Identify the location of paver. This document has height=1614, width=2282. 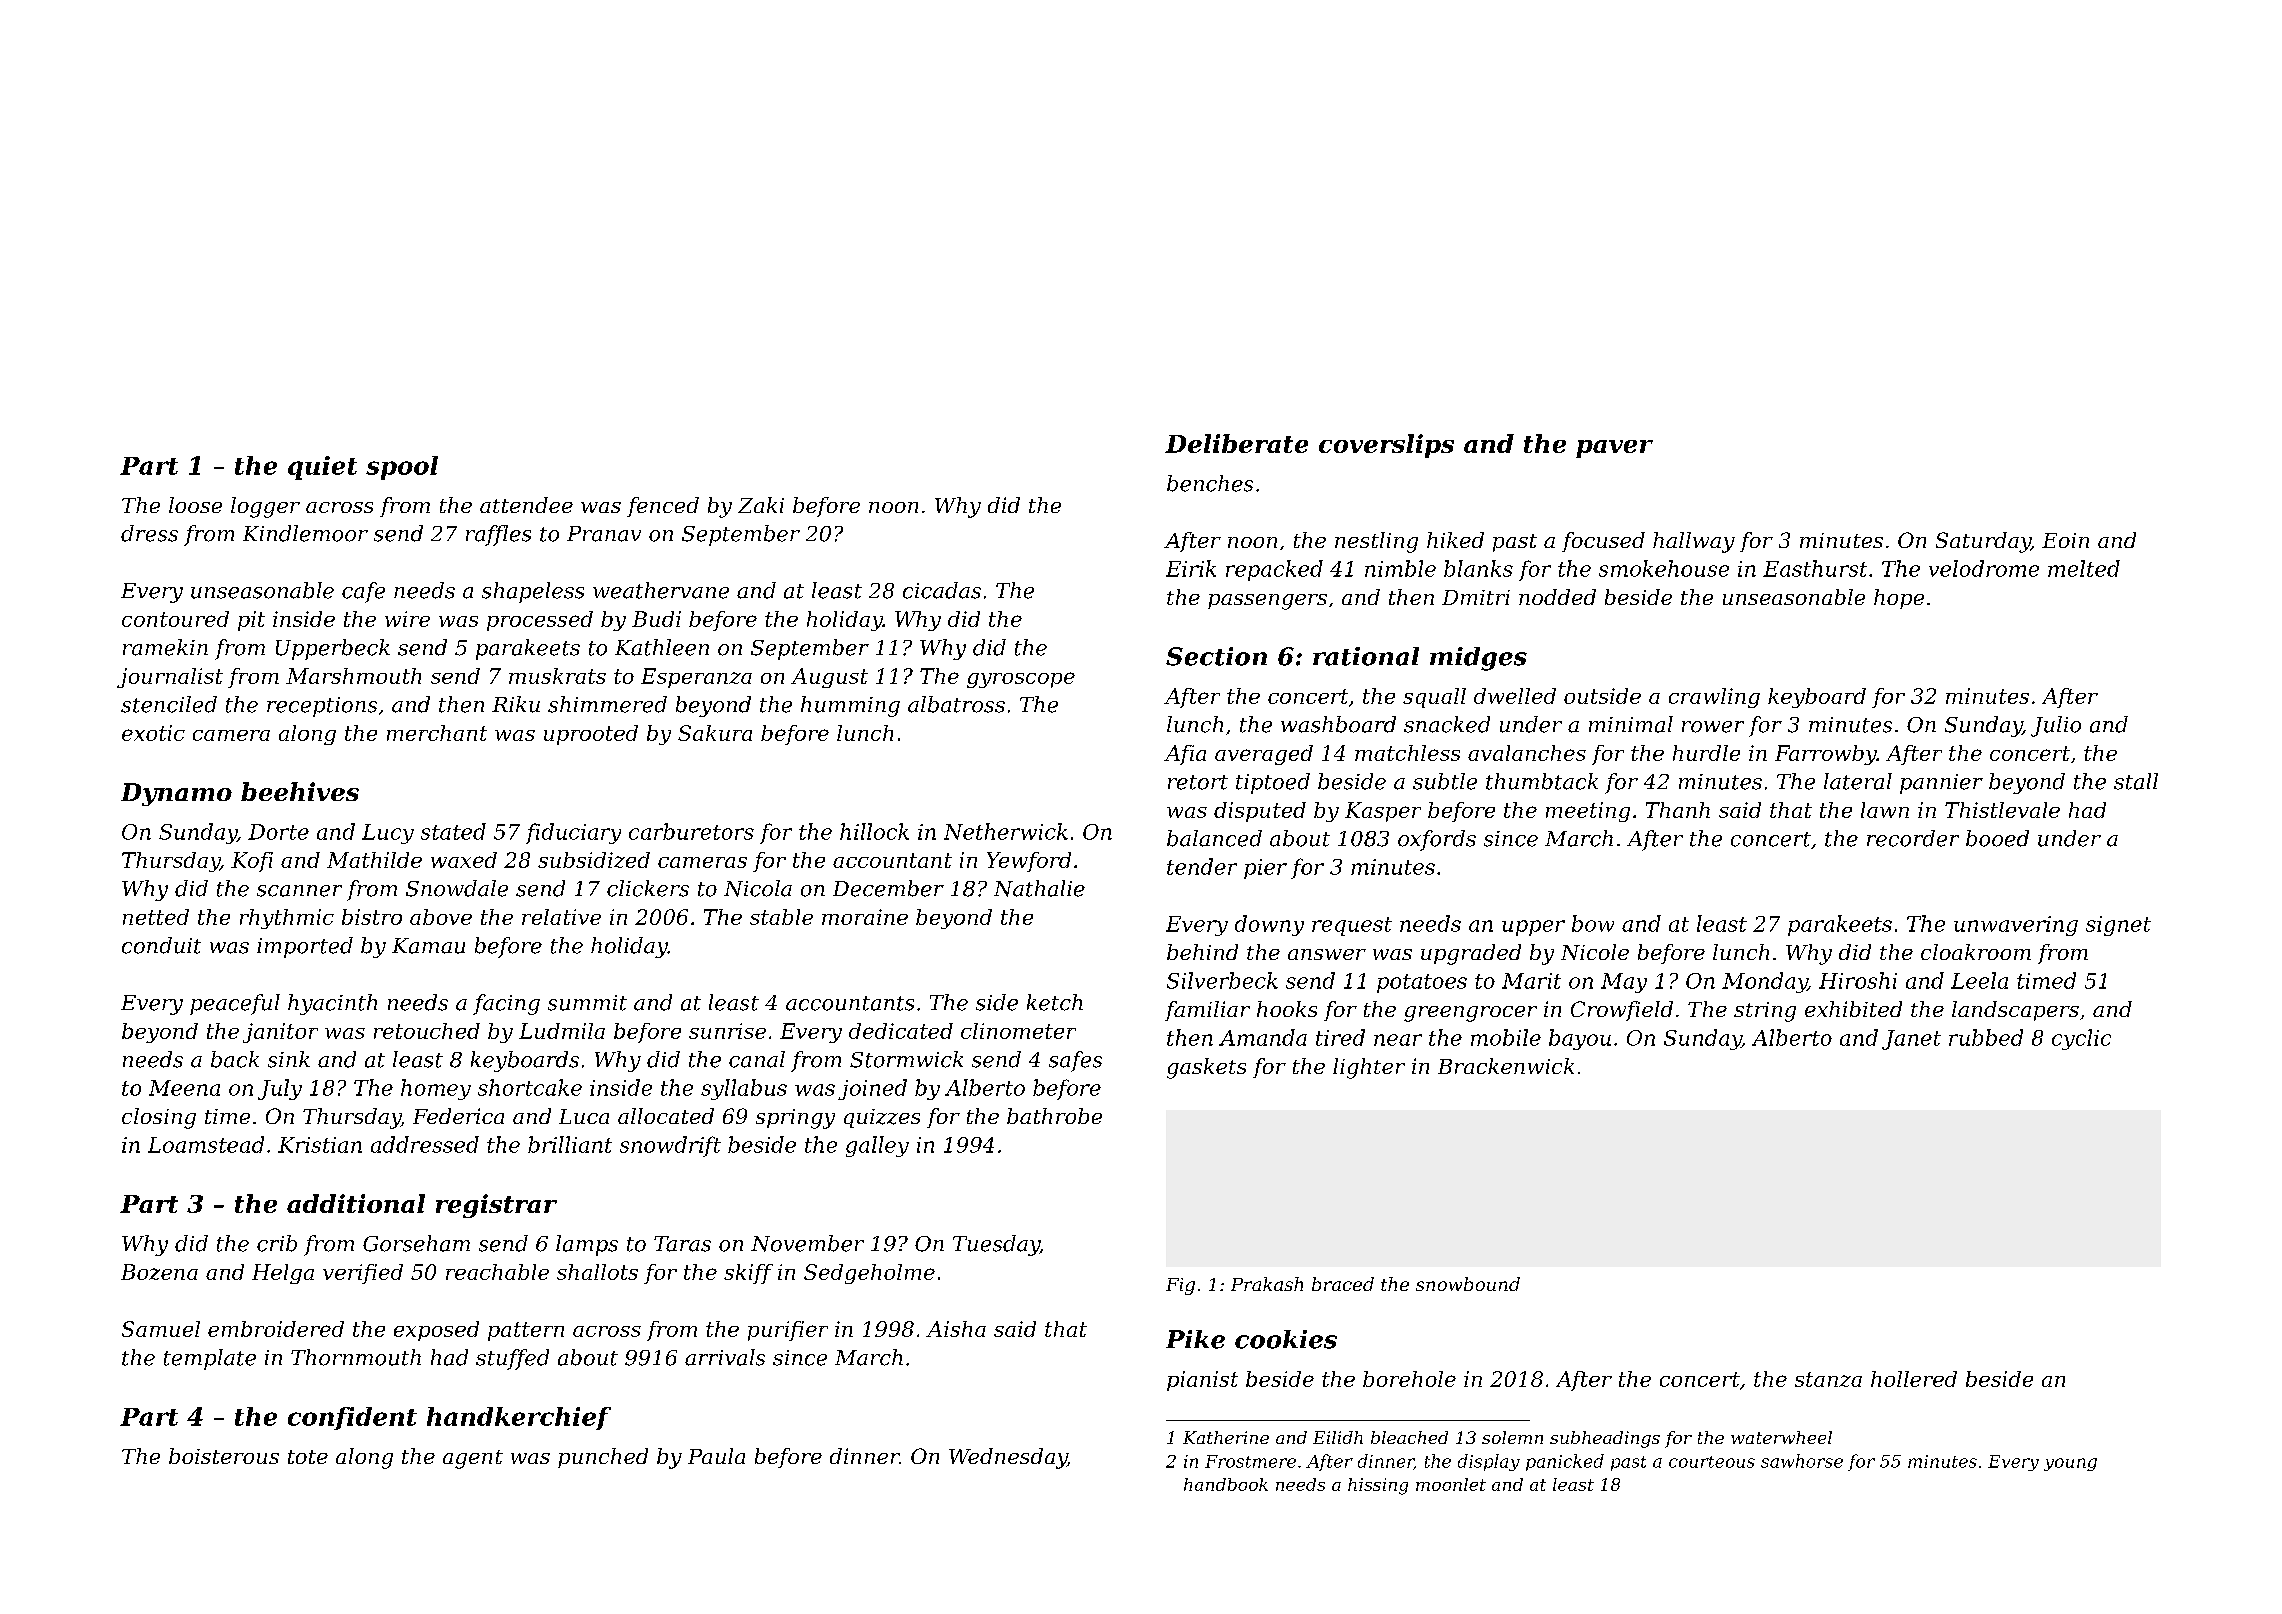
(1614, 449).
